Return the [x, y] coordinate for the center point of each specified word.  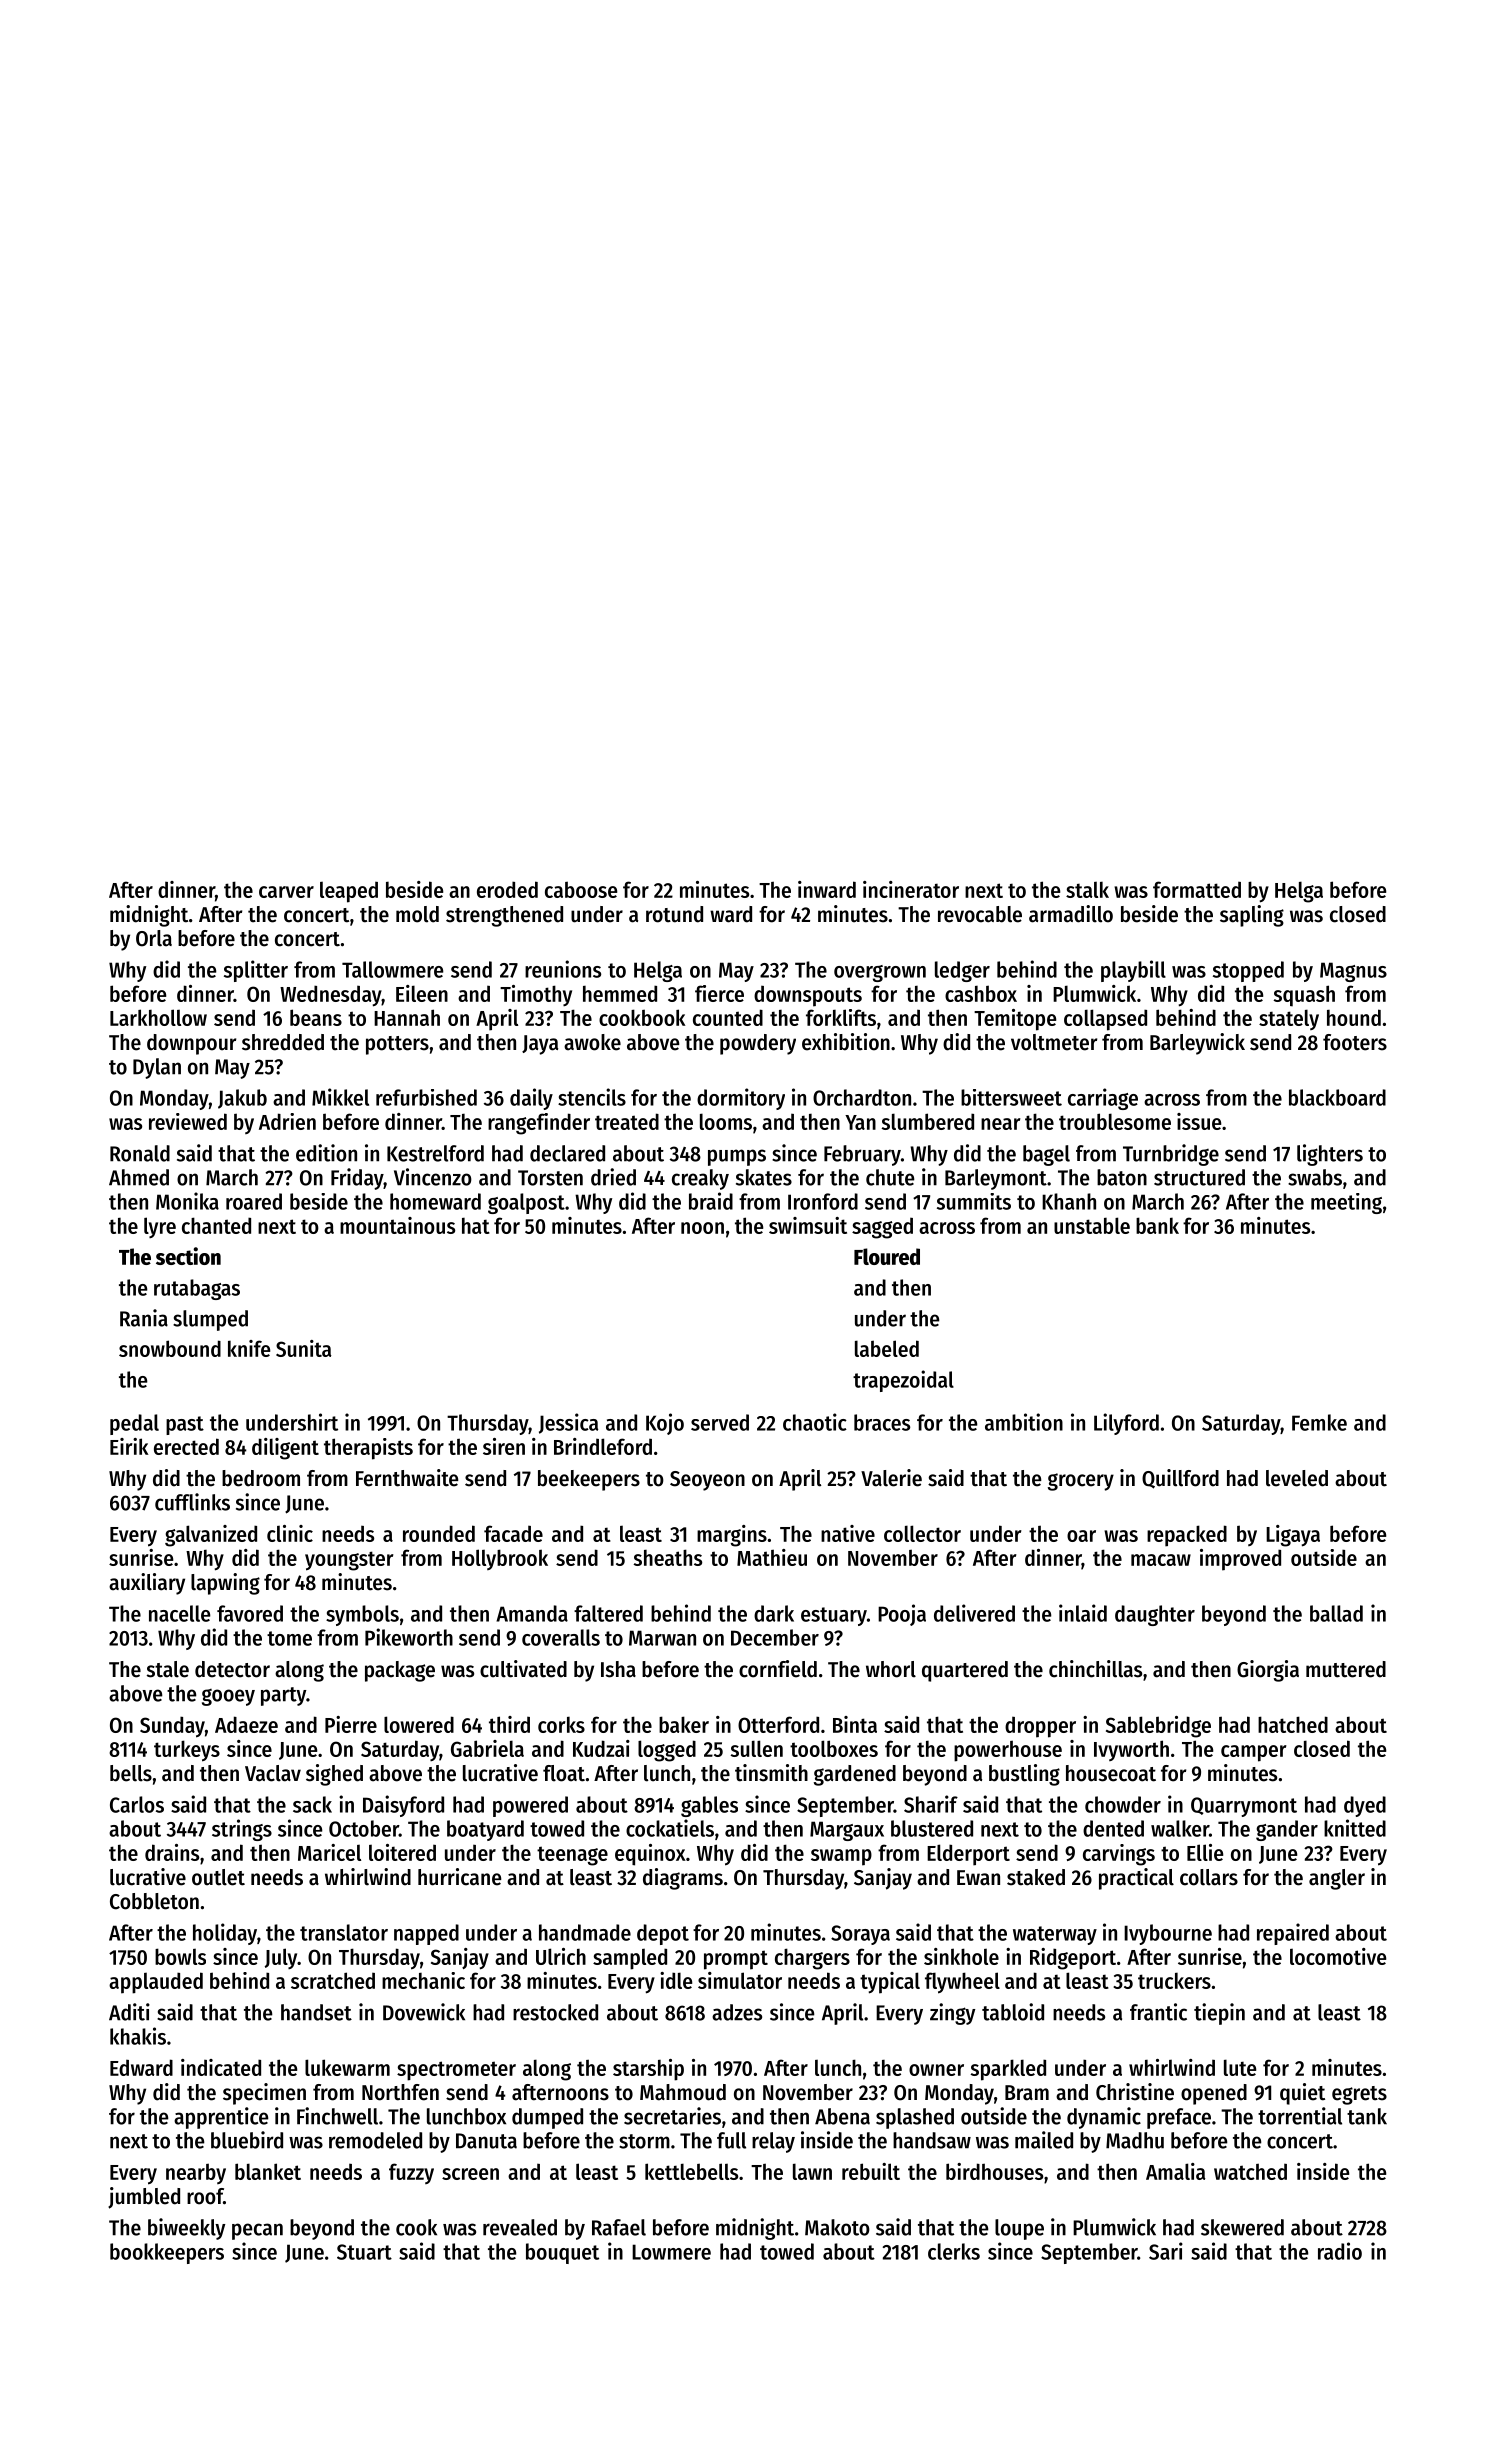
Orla [154, 938]
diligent [285, 1449]
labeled [887, 1348]
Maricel [329, 1852]
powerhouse [1008, 1751]
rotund [674, 914]
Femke [1319, 1422]
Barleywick [1197, 1044]
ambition [1024, 1422]
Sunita [304, 1348]
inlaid [1083, 1613]
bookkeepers [167, 2253]
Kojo [665, 1424]
